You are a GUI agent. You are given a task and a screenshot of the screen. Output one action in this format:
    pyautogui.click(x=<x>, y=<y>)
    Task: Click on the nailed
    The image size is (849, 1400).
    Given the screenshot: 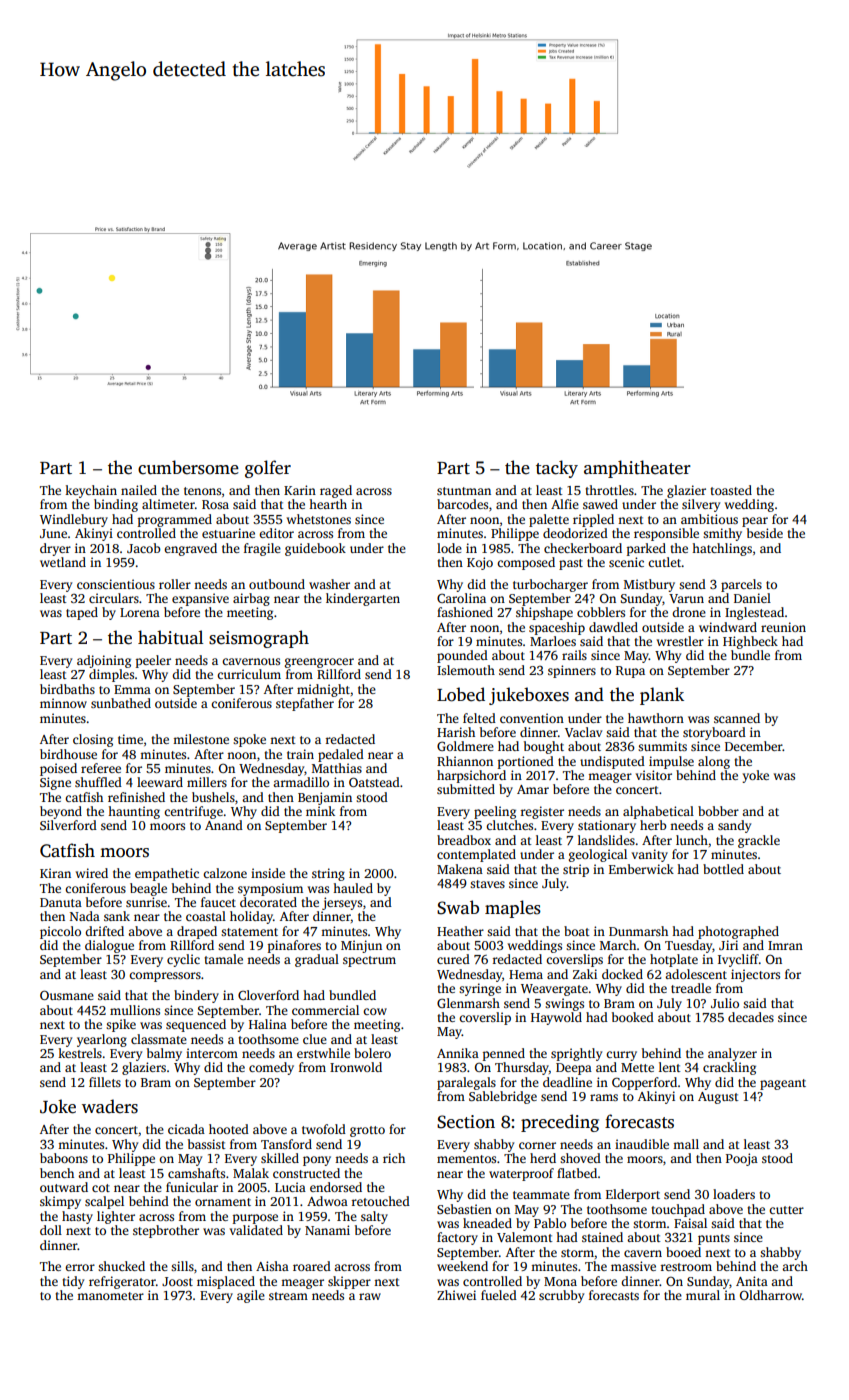 What is the action you would take?
    pyautogui.click(x=139, y=490)
